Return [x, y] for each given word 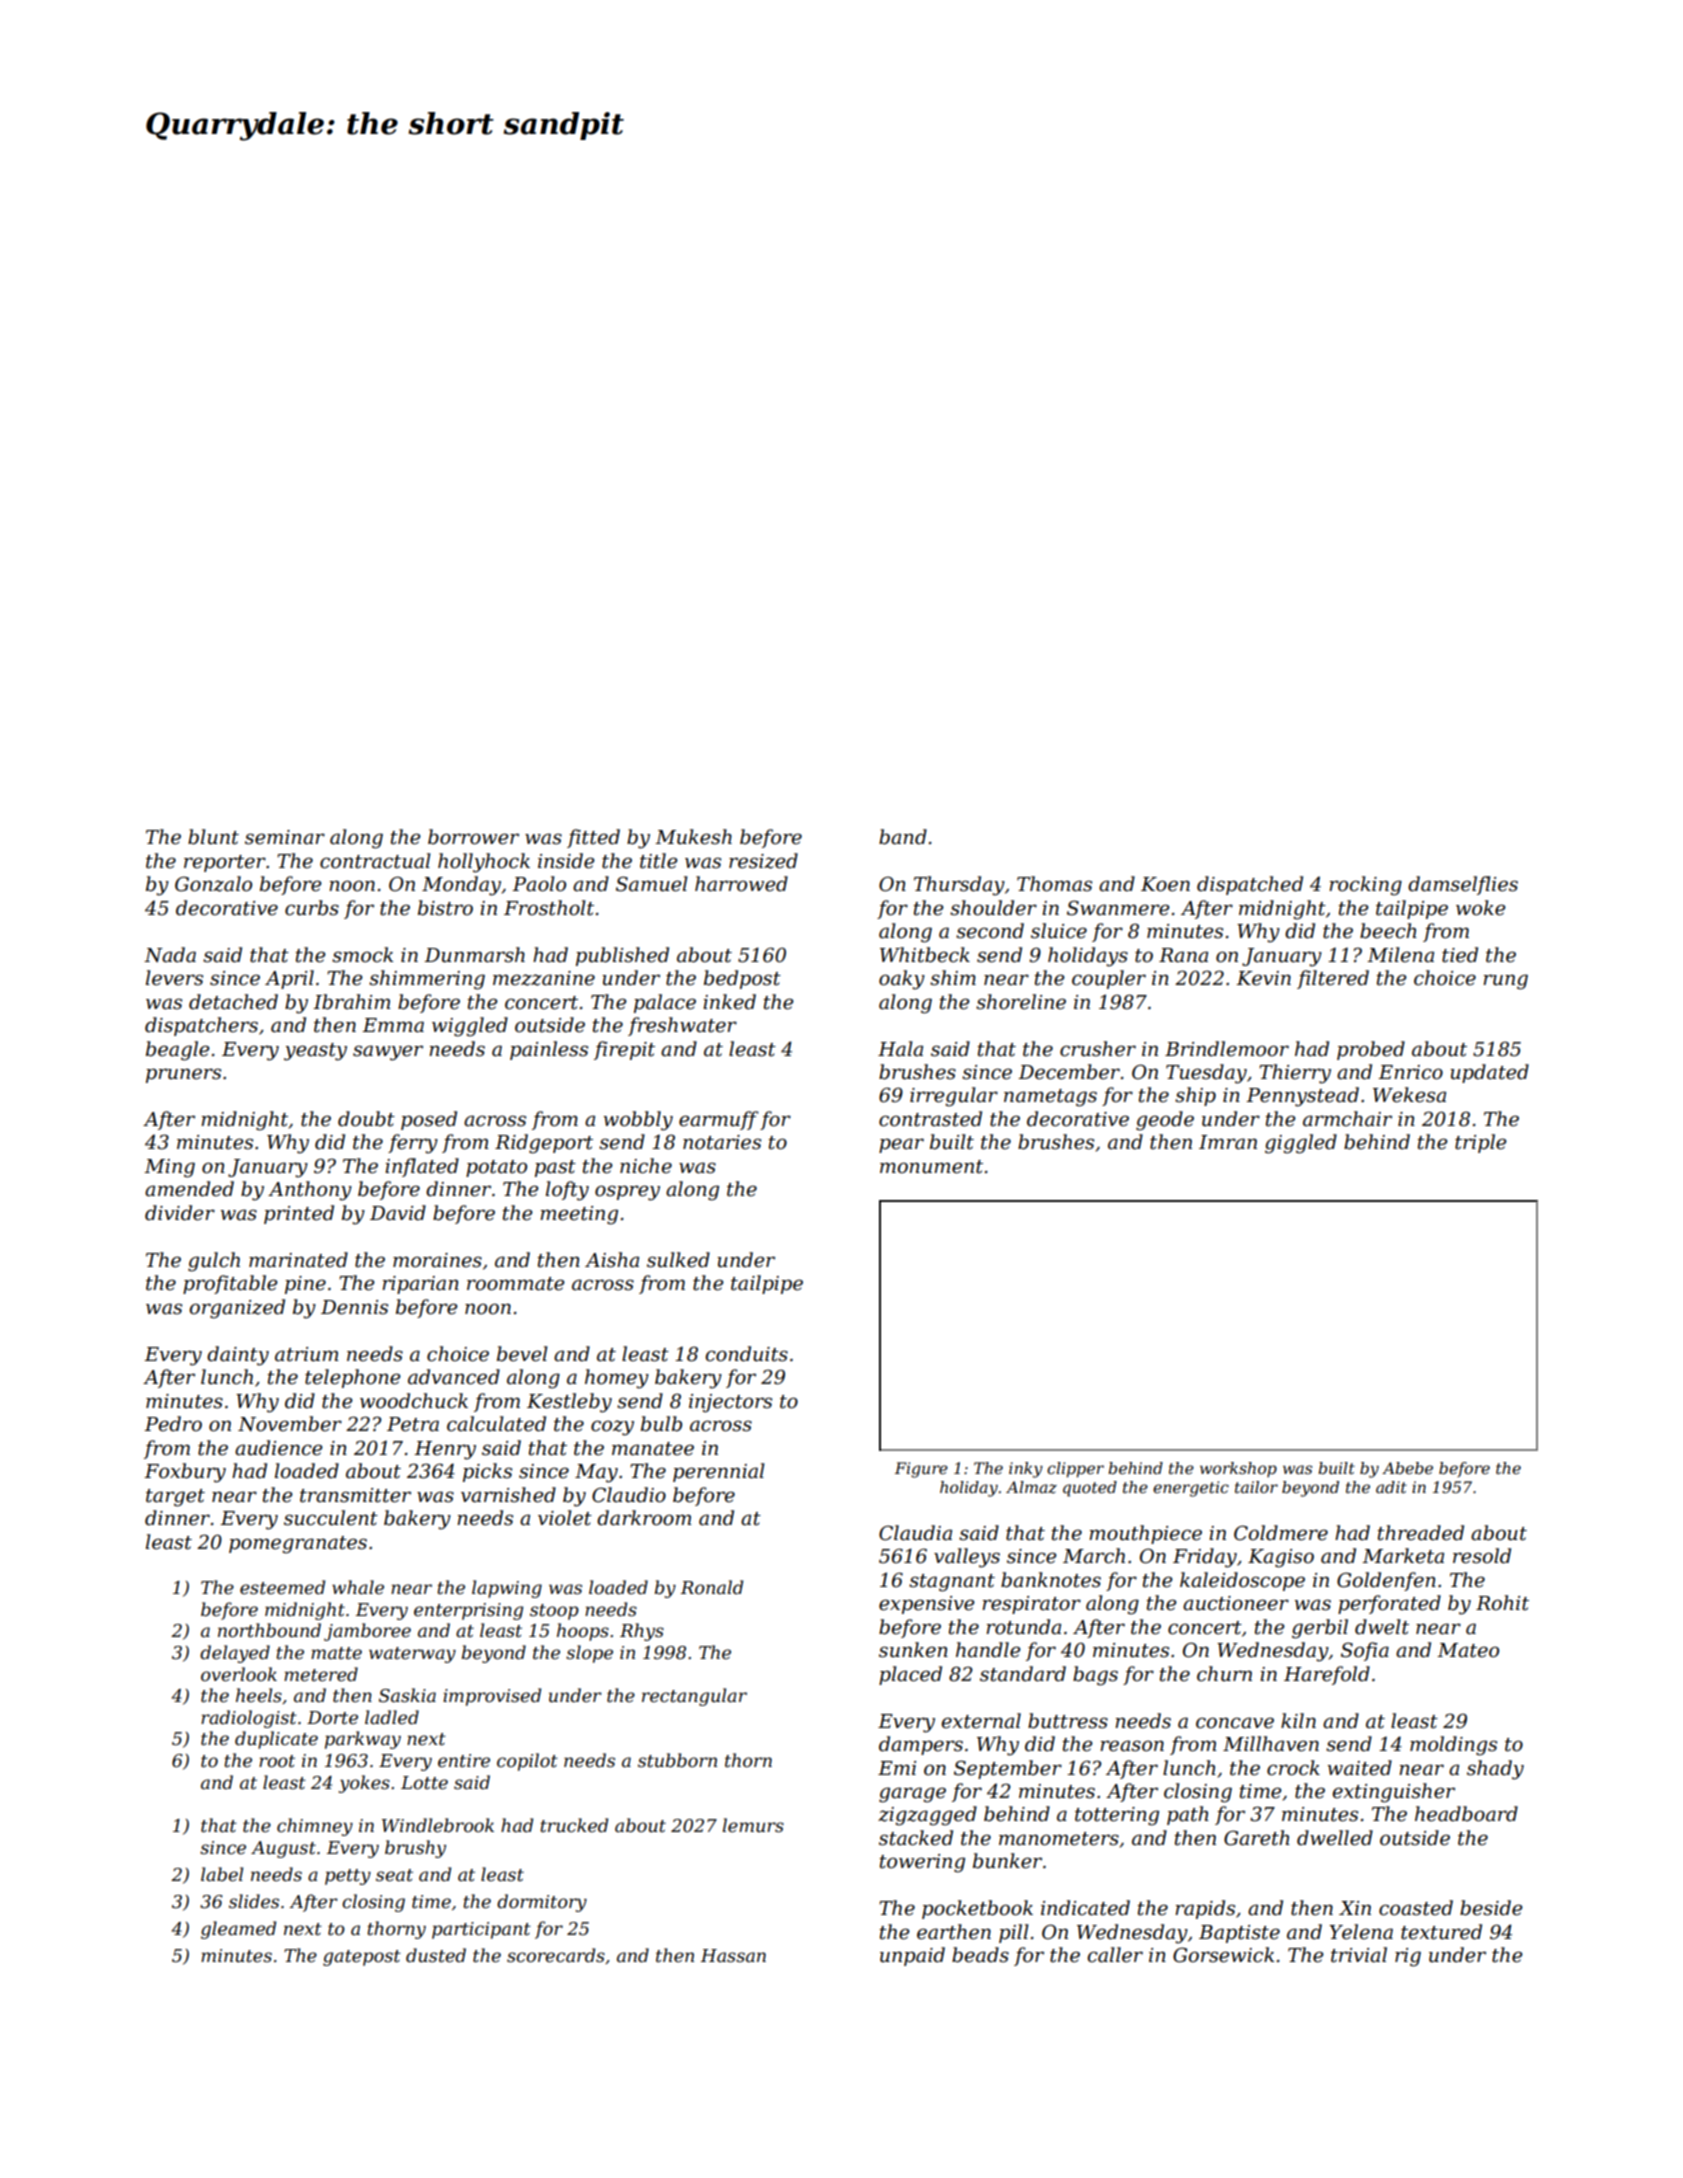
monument [931, 1167]
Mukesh [693, 837]
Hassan [733, 1956]
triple [1481, 1143]
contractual [375, 861]
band [903, 837]
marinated [298, 1260]
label [222, 1874]
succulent [331, 1518]
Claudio [629, 1495]
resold [1482, 1556]
